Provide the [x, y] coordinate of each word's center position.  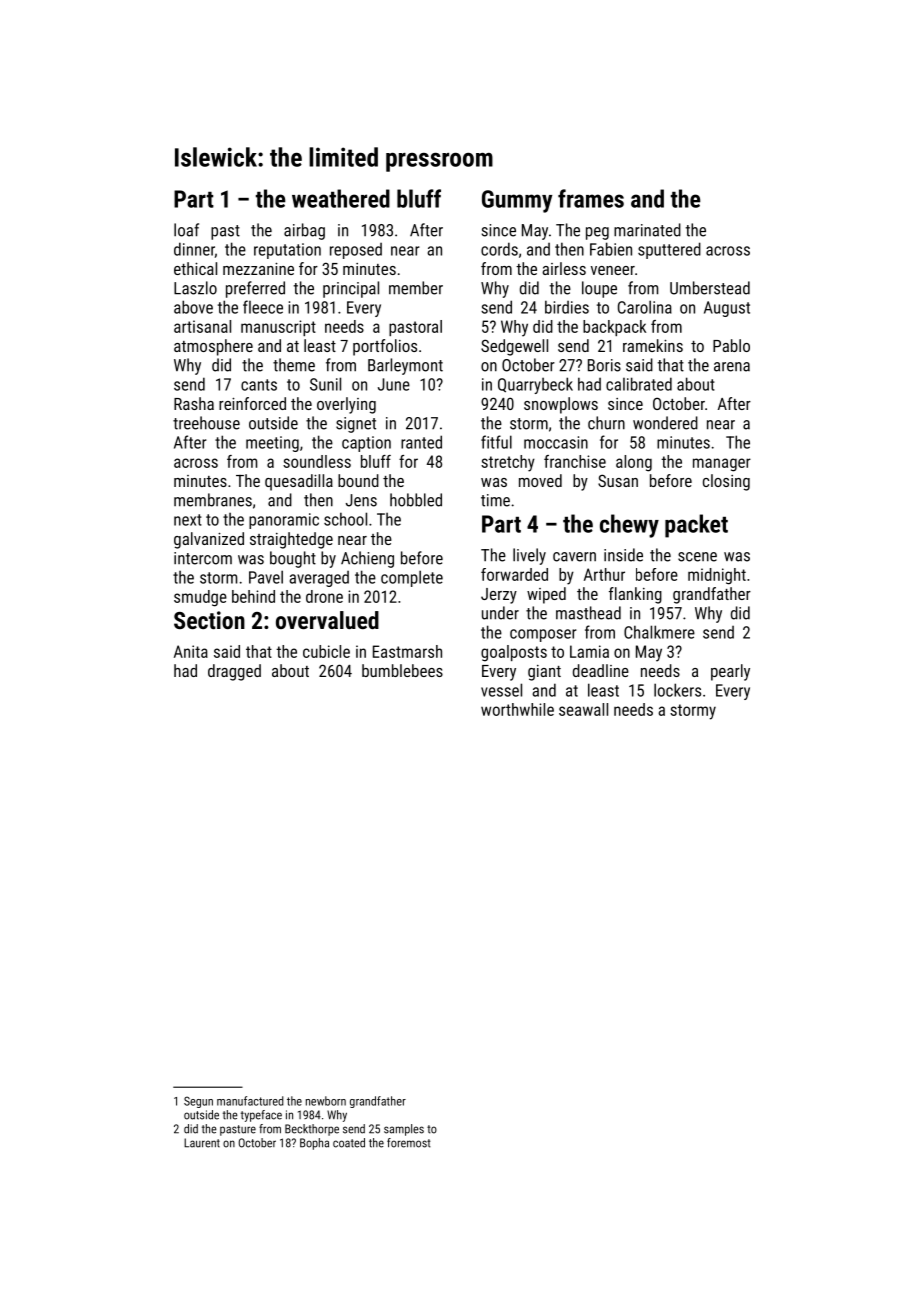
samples [404, 1130]
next [188, 520]
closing [726, 482]
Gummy [517, 201]
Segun [198, 1102]
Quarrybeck [535, 385]
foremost [409, 1143]
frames [591, 198]
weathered [341, 198]
